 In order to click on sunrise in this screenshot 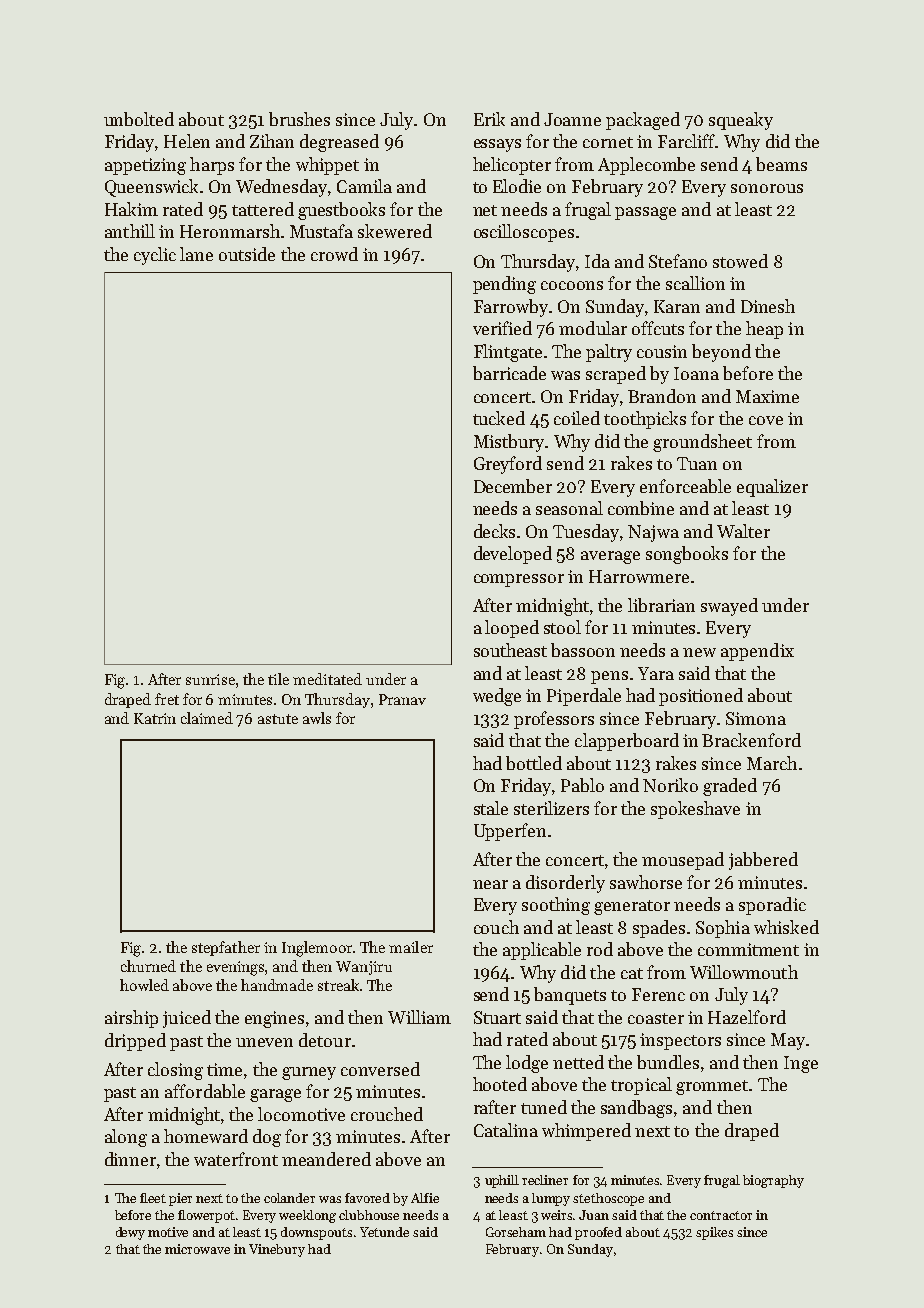, I will do `click(210, 679)`.
